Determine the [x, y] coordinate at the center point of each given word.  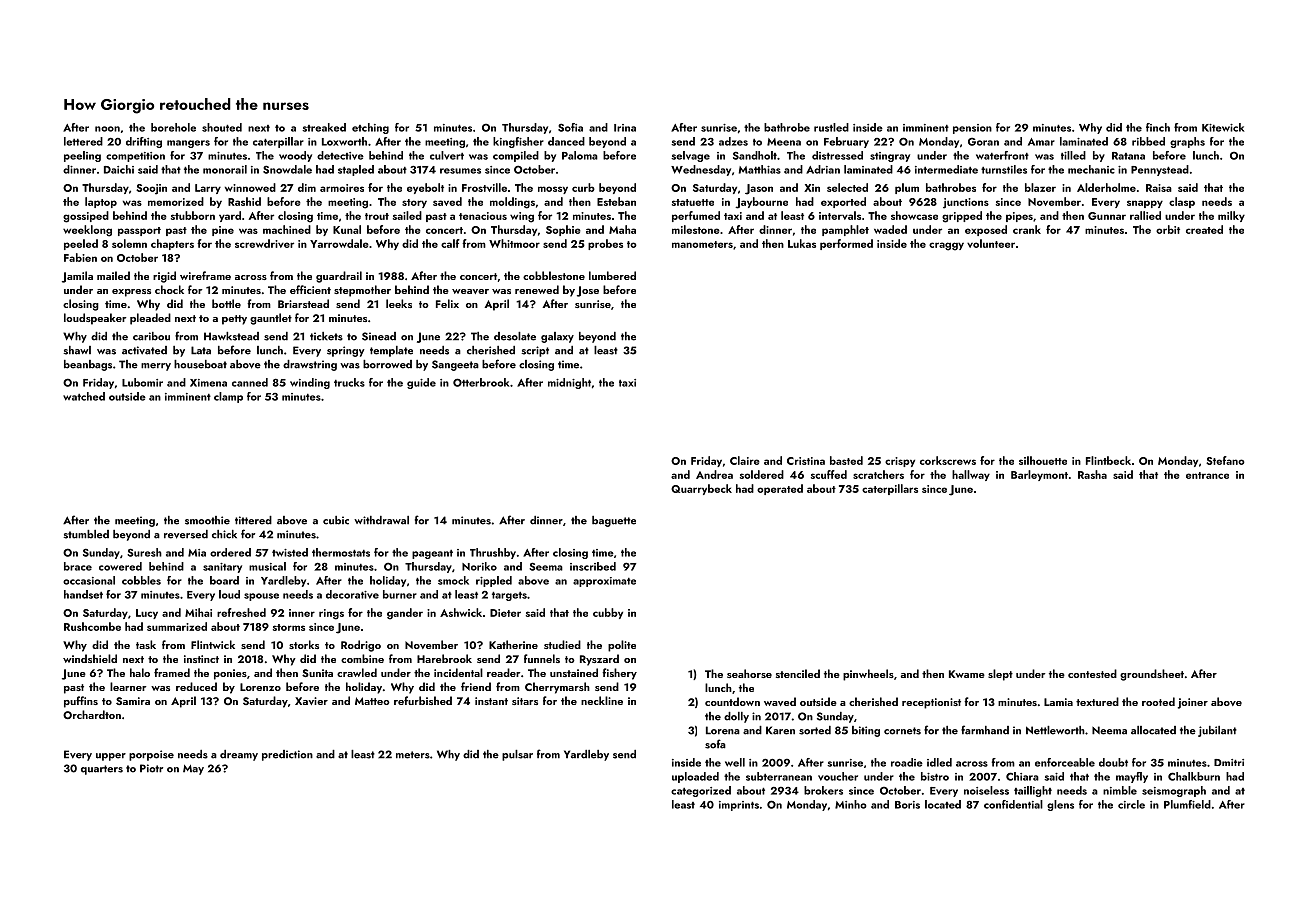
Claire [745, 460]
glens [1060, 805]
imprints [739, 806]
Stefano [1225, 460]
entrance [1207, 475]
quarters [102, 770]
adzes [733, 141]
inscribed [593, 566]
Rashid [244, 201]
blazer [1040, 187]
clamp [228, 397]
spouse [261, 597]
